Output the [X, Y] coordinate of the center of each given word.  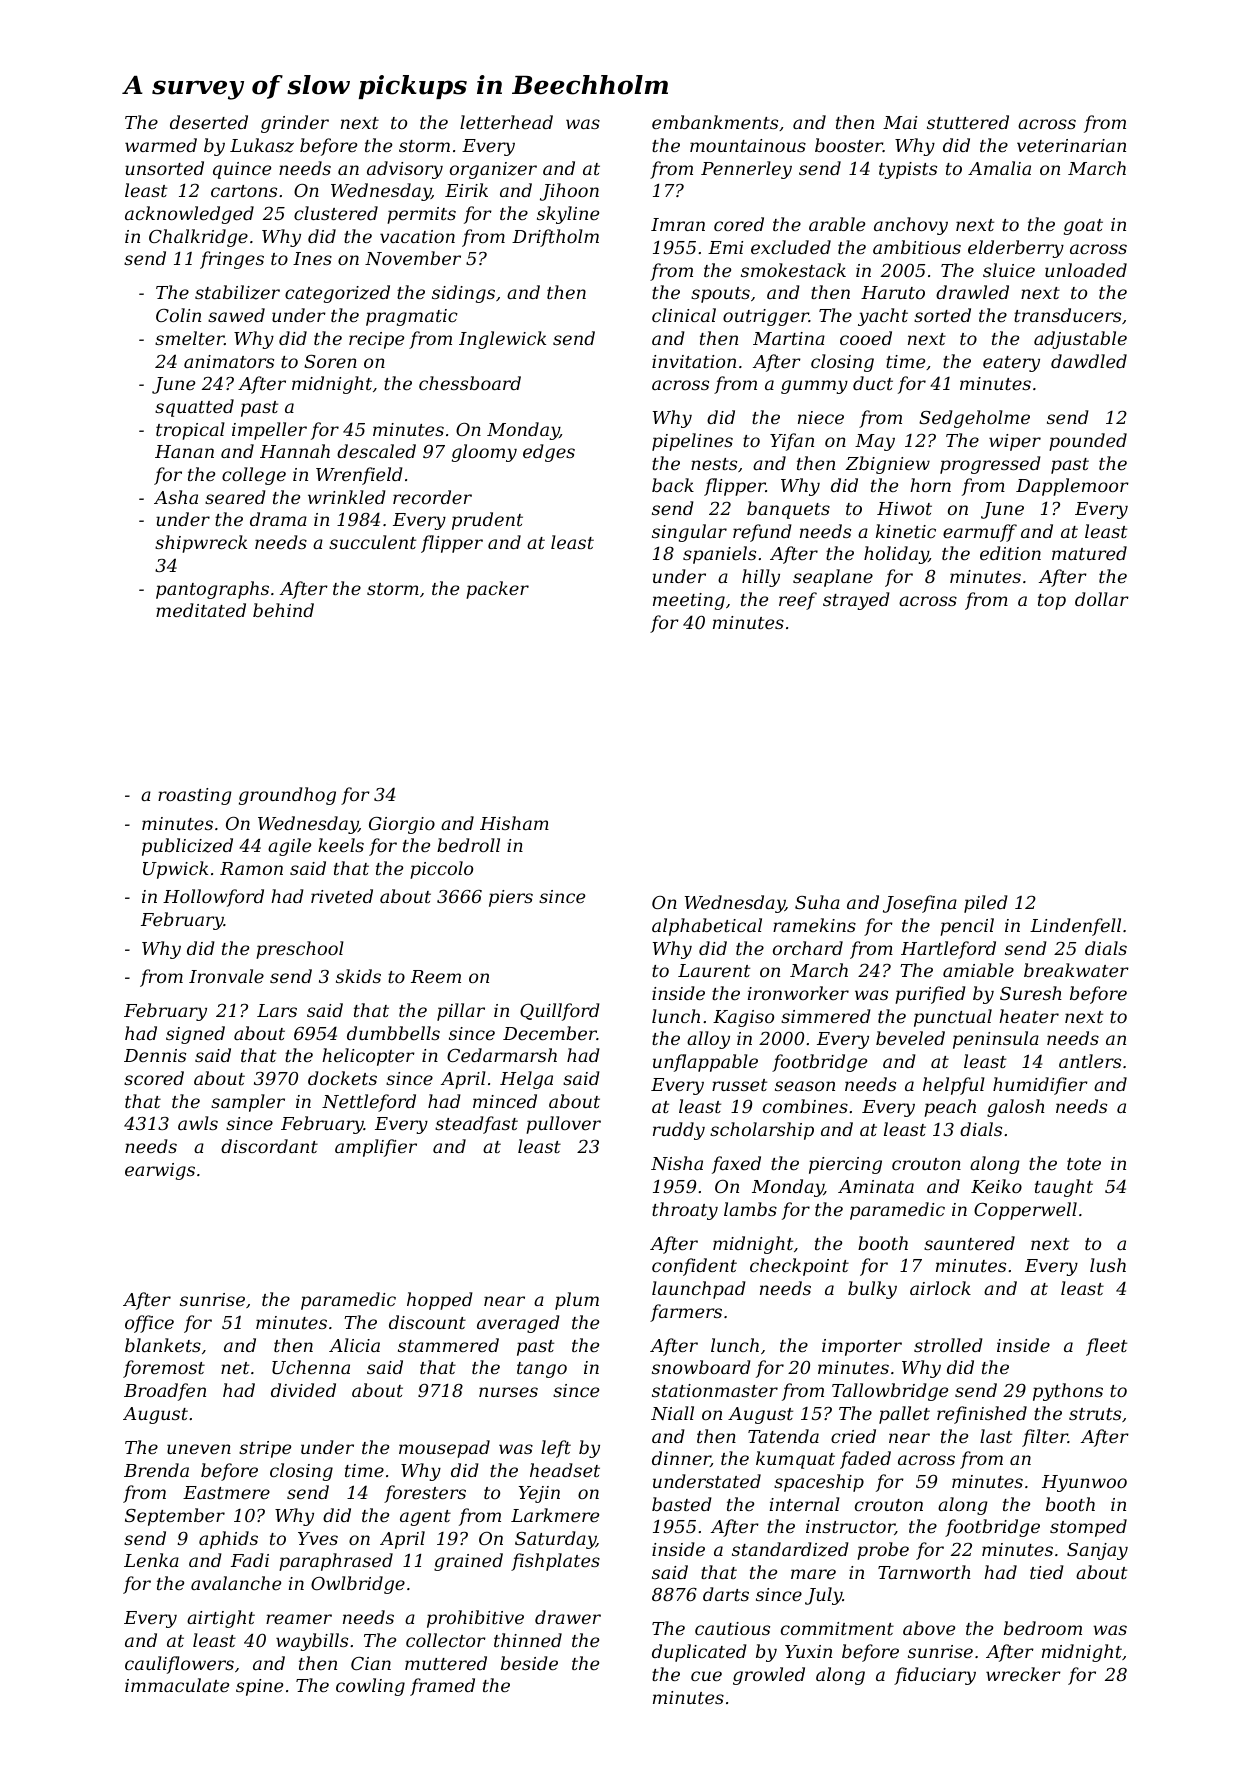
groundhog [287, 796]
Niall [672, 1413]
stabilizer [237, 292]
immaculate [177, 1685]
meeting [689, 601]
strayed [856, 601]
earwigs [160, 1171]
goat [1083, 227]
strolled [948, 1345]
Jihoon [569, 192]
